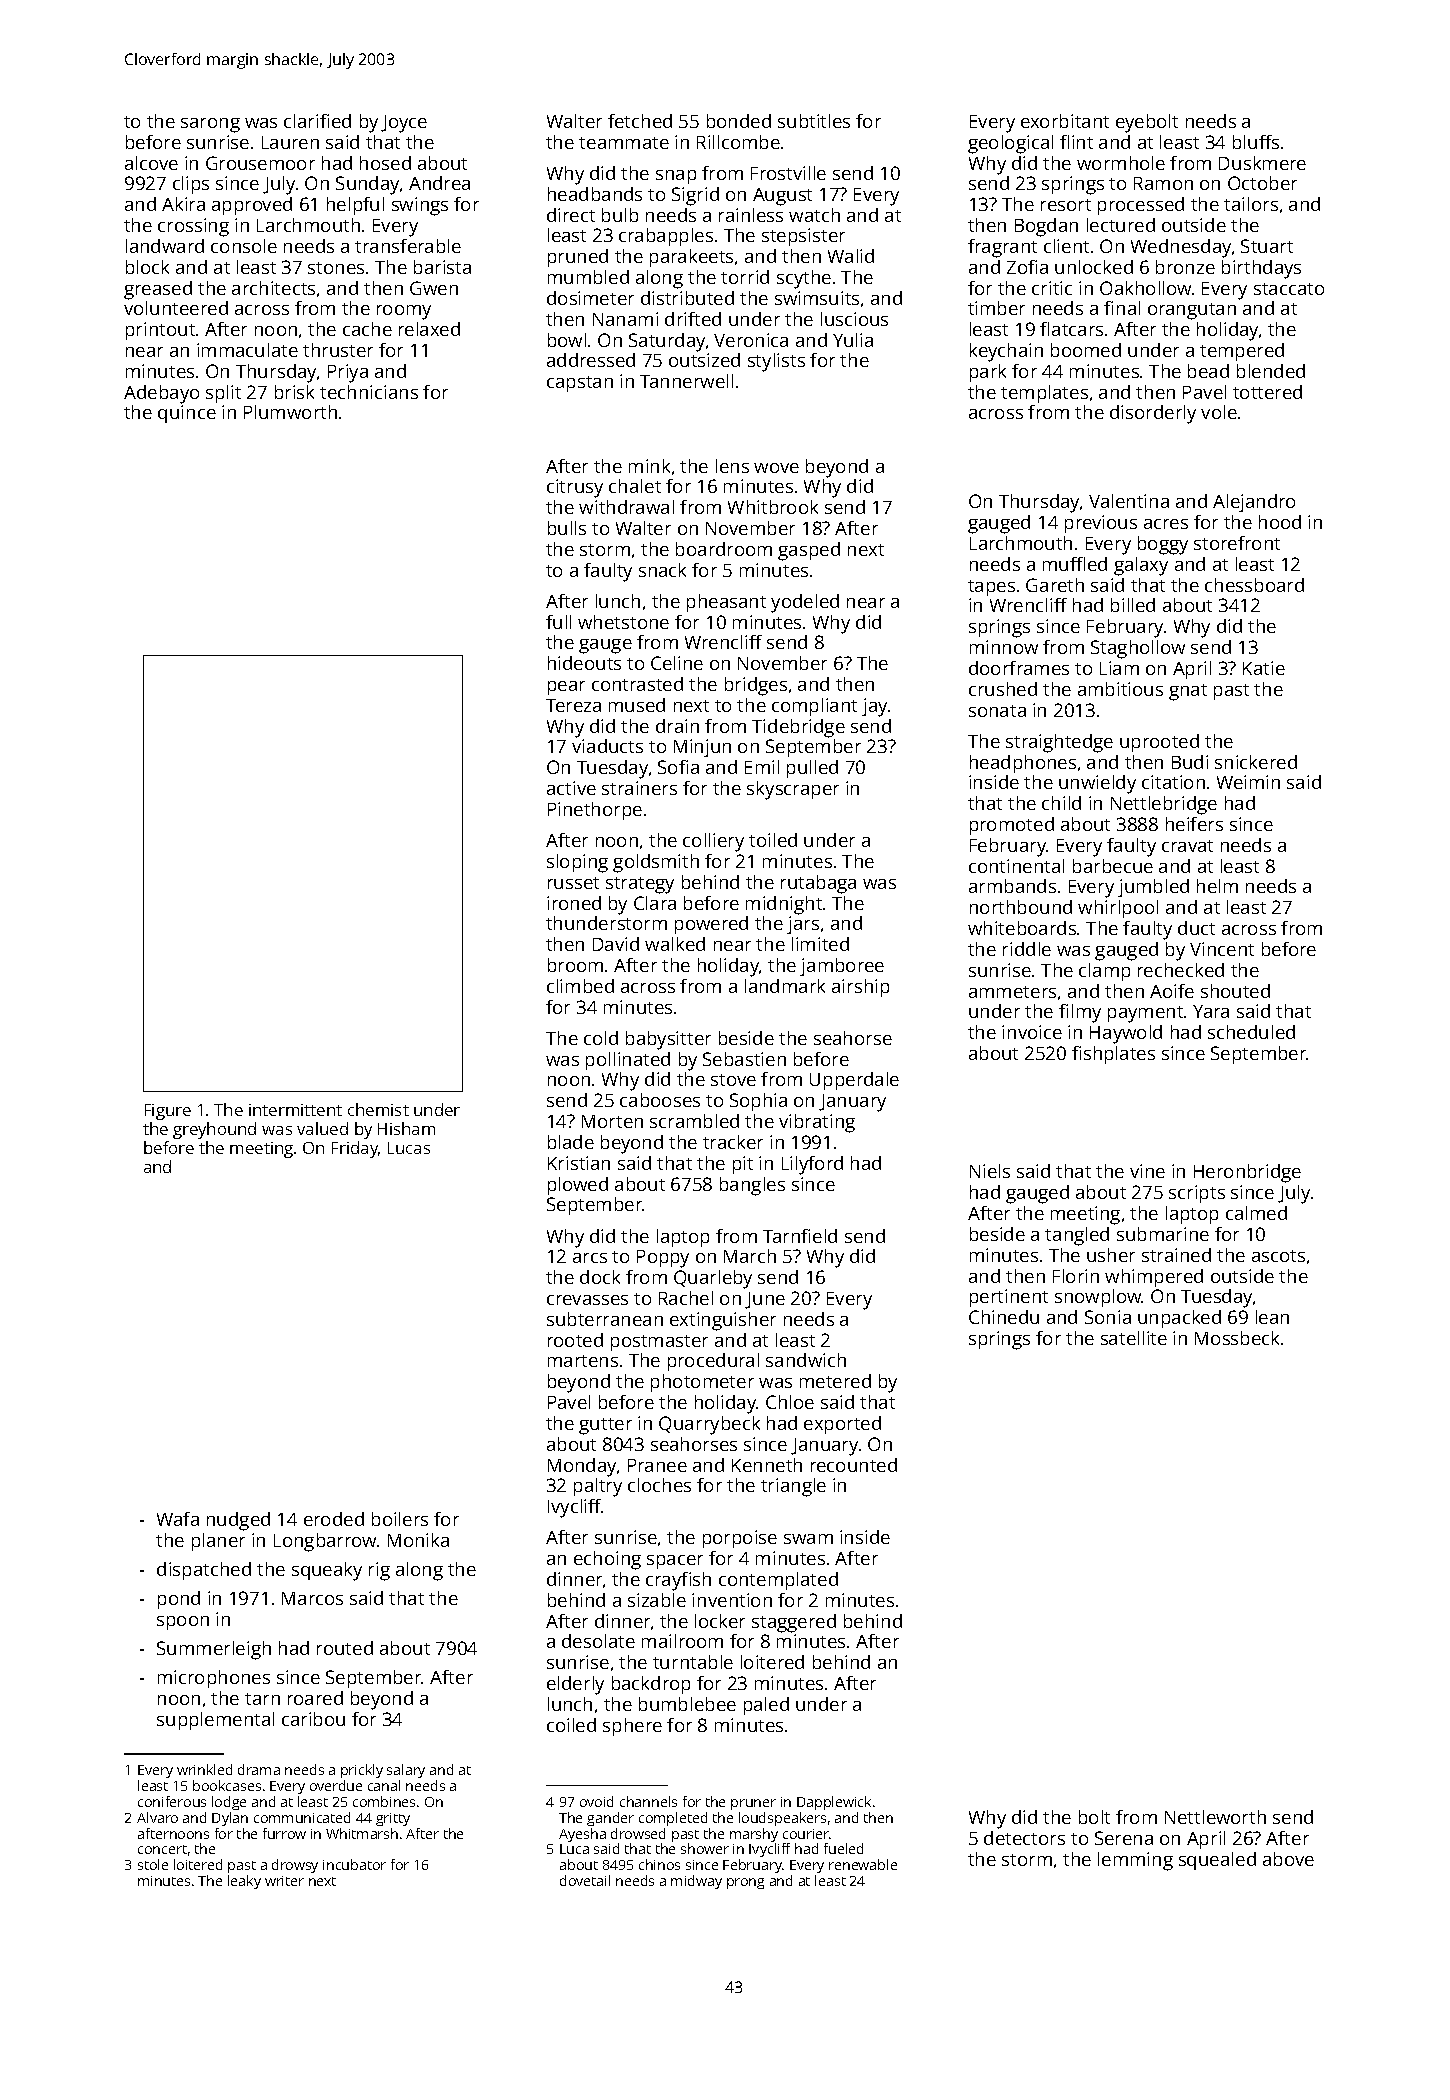 The image size is (1450, 2100). What do you see at coordinates (567, 528) in the document?
I see `bulls` at bounding box center [567, 528].
